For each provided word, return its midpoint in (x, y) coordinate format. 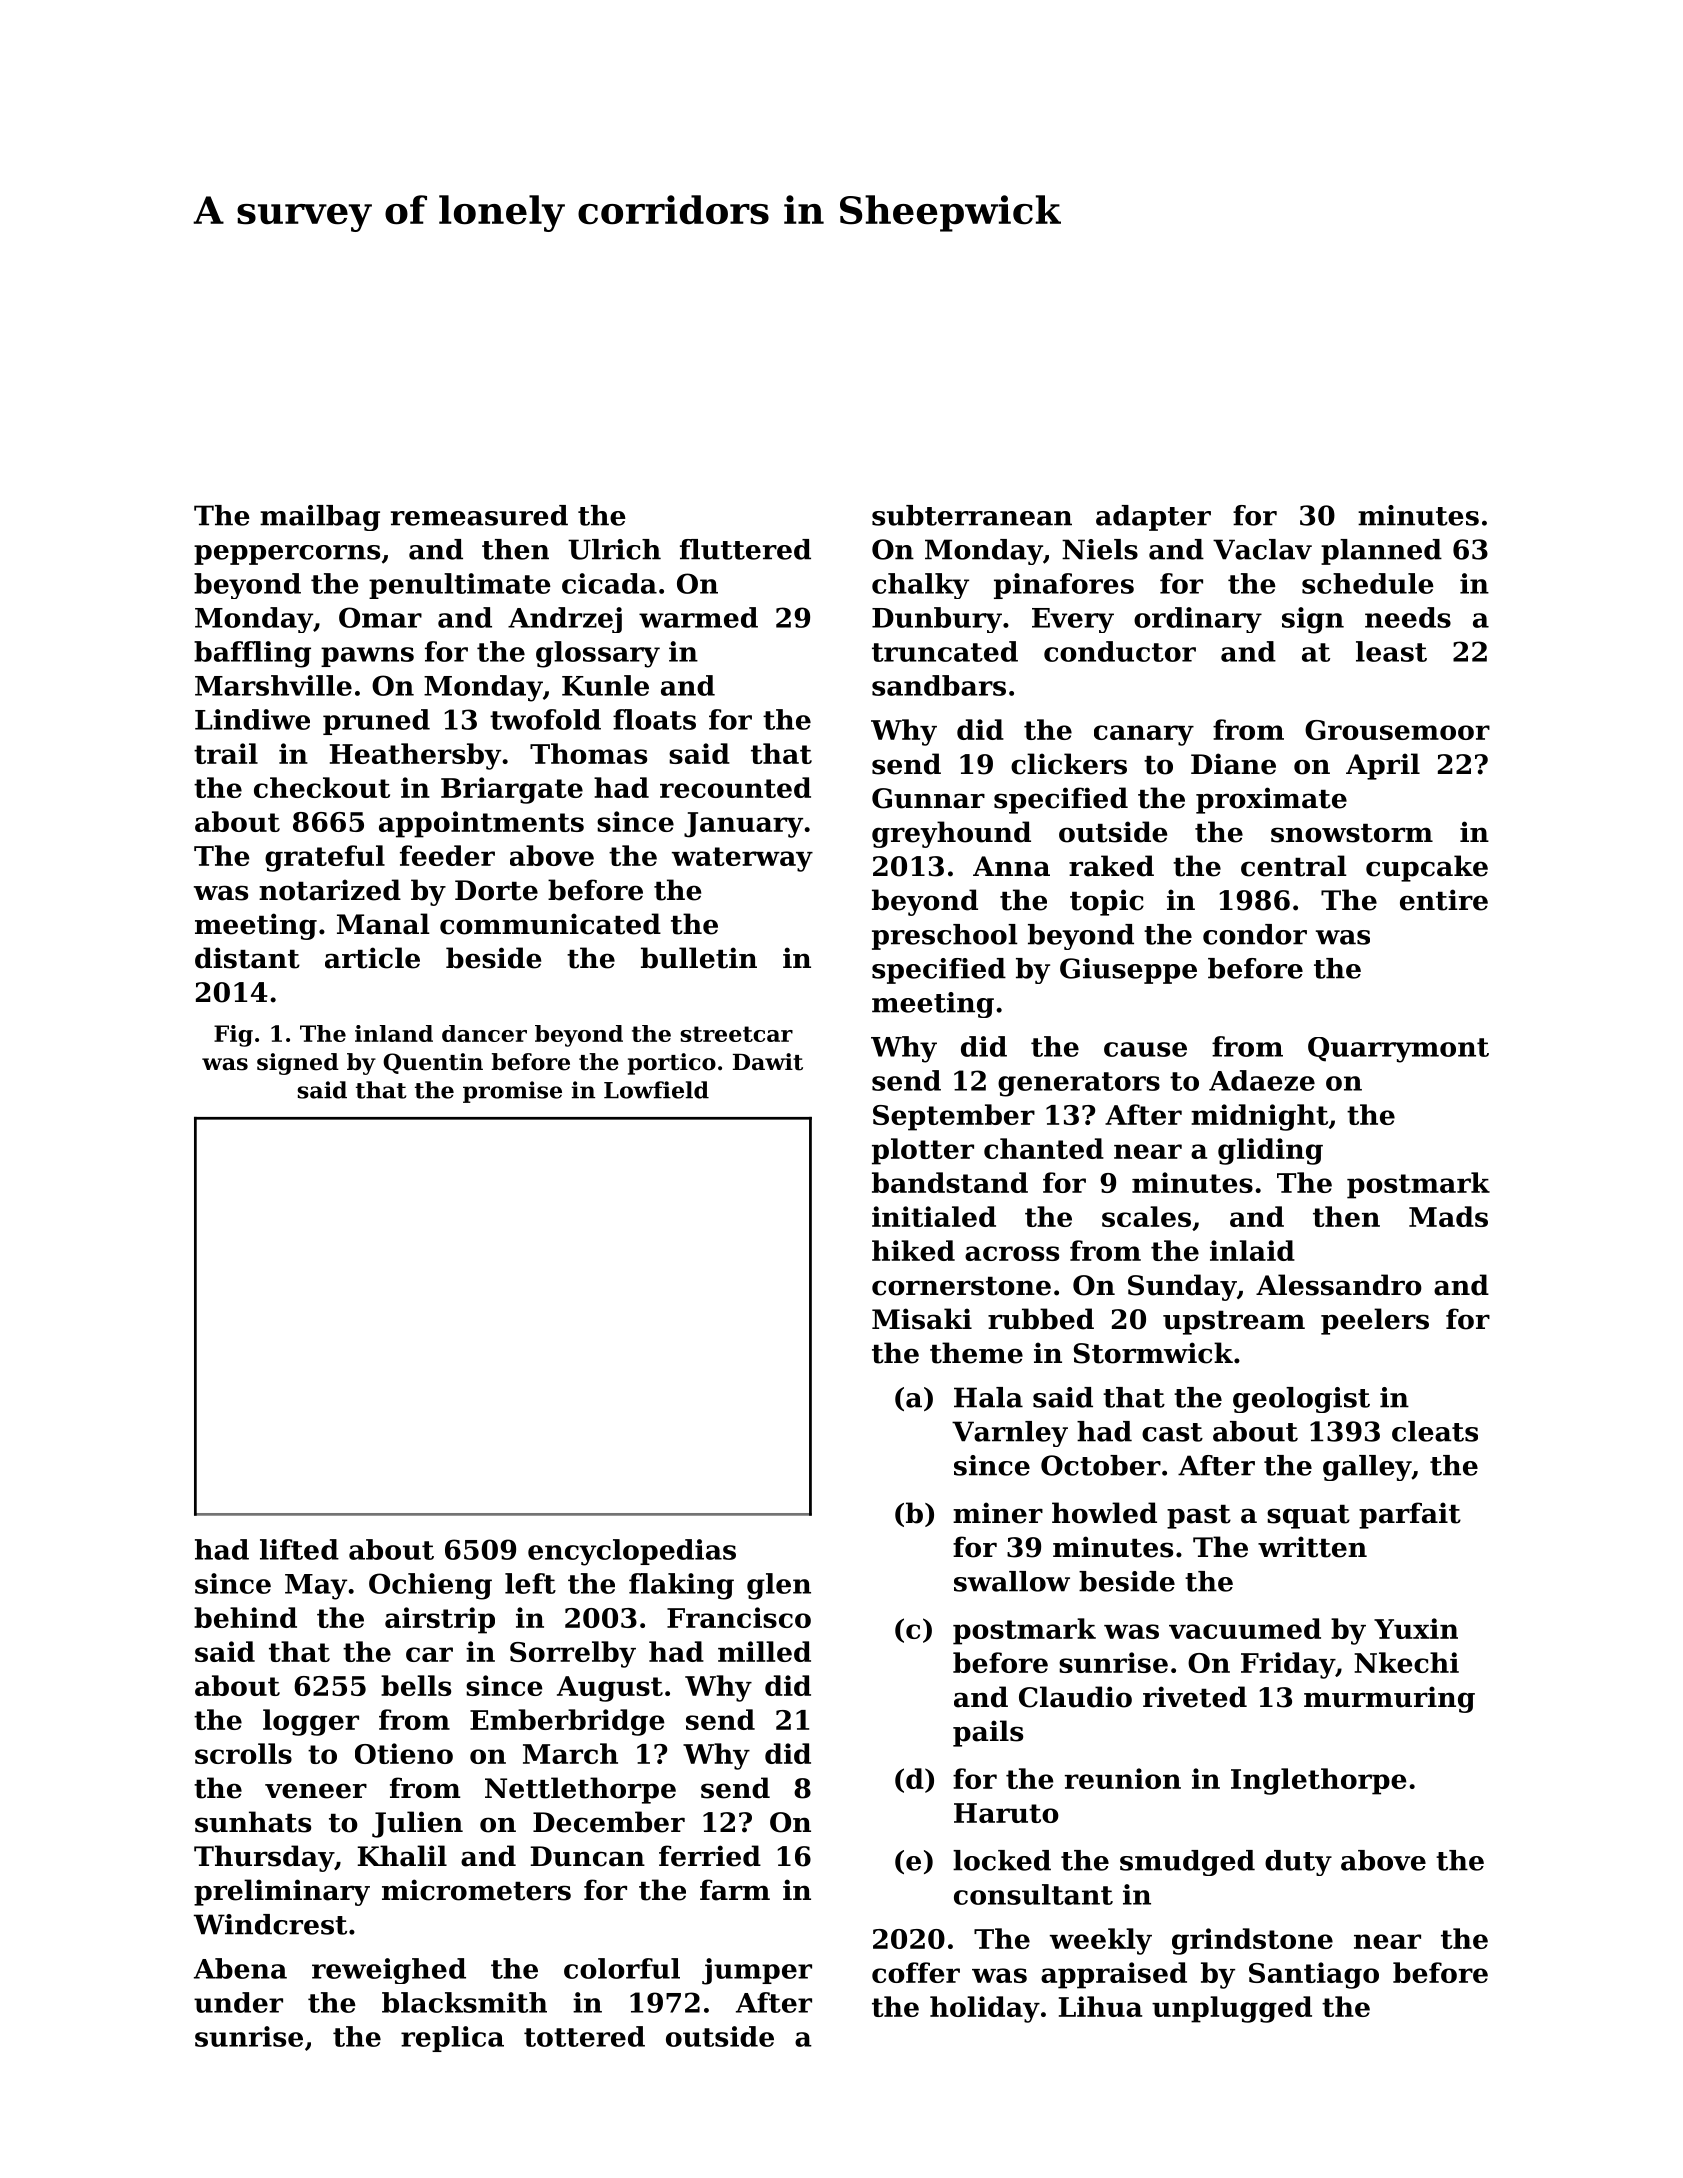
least (1391, 651)
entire (1444, 900)
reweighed (389, 1971)
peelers (1375, 1321)
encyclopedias (632, 1552)
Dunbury (937, 620)
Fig (233, 1036)
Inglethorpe (1319, 1781)
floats (654, 719)
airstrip (440, 1620)
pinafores (1064, 586)
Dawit (768, 1062)
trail (226, 753)
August (610, 1689)
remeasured (479, 515)
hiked (913, 1250)
